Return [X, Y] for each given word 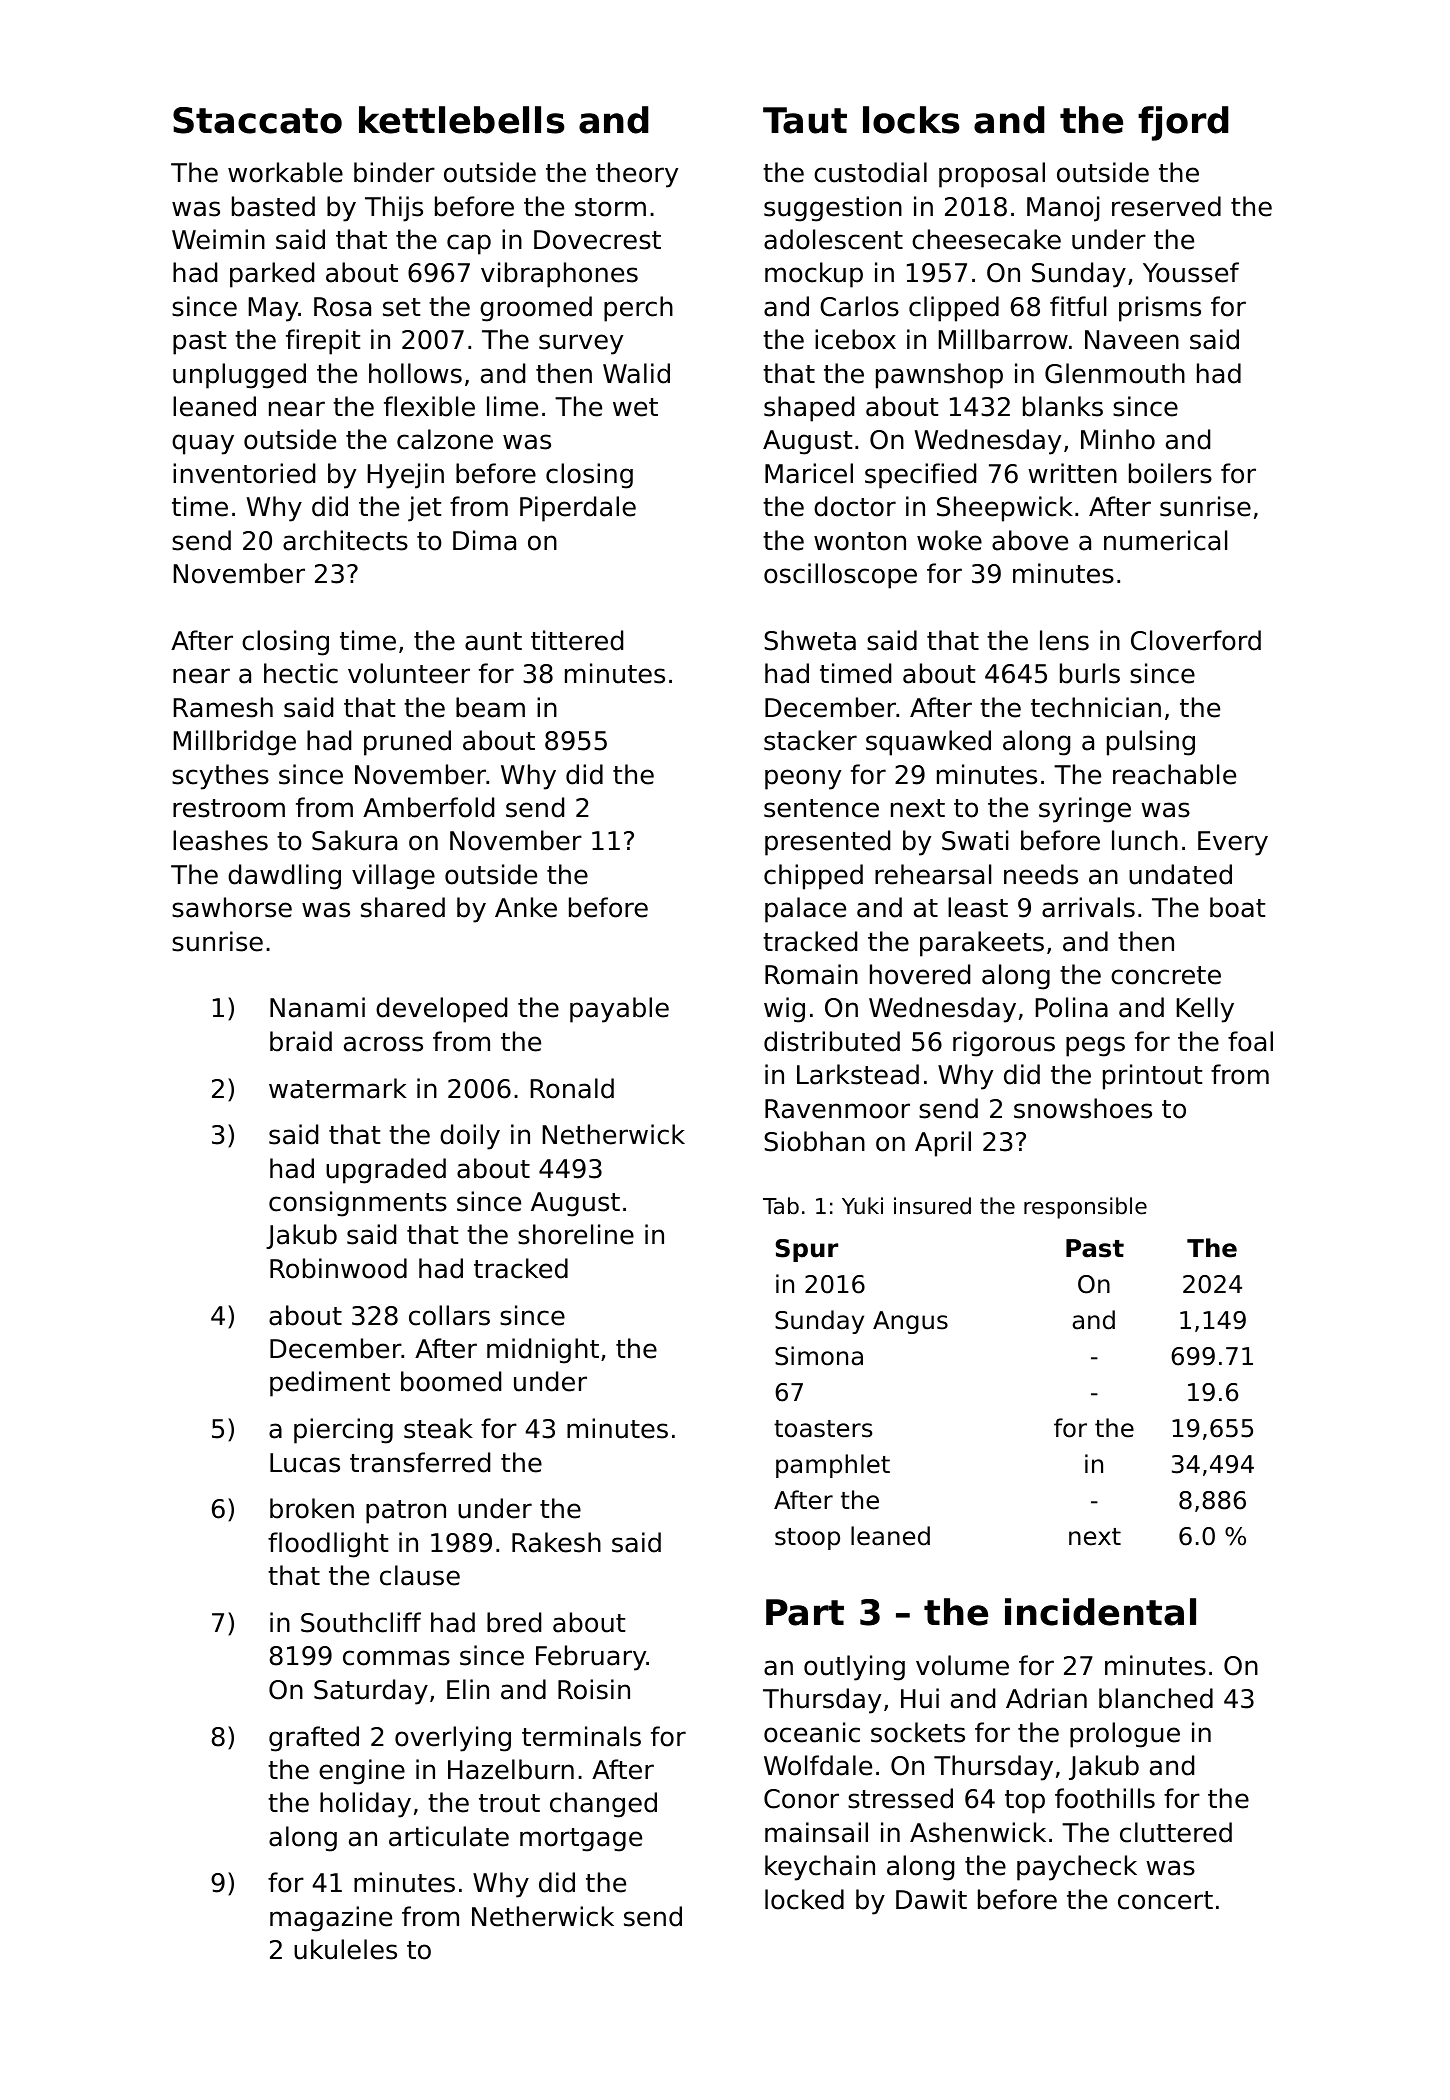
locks [911, 120]
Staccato [257, 120]
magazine [331, 1919]
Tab [781, 1206]
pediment [330, 1384]
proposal [992, 175]
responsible [1085, 1208]
